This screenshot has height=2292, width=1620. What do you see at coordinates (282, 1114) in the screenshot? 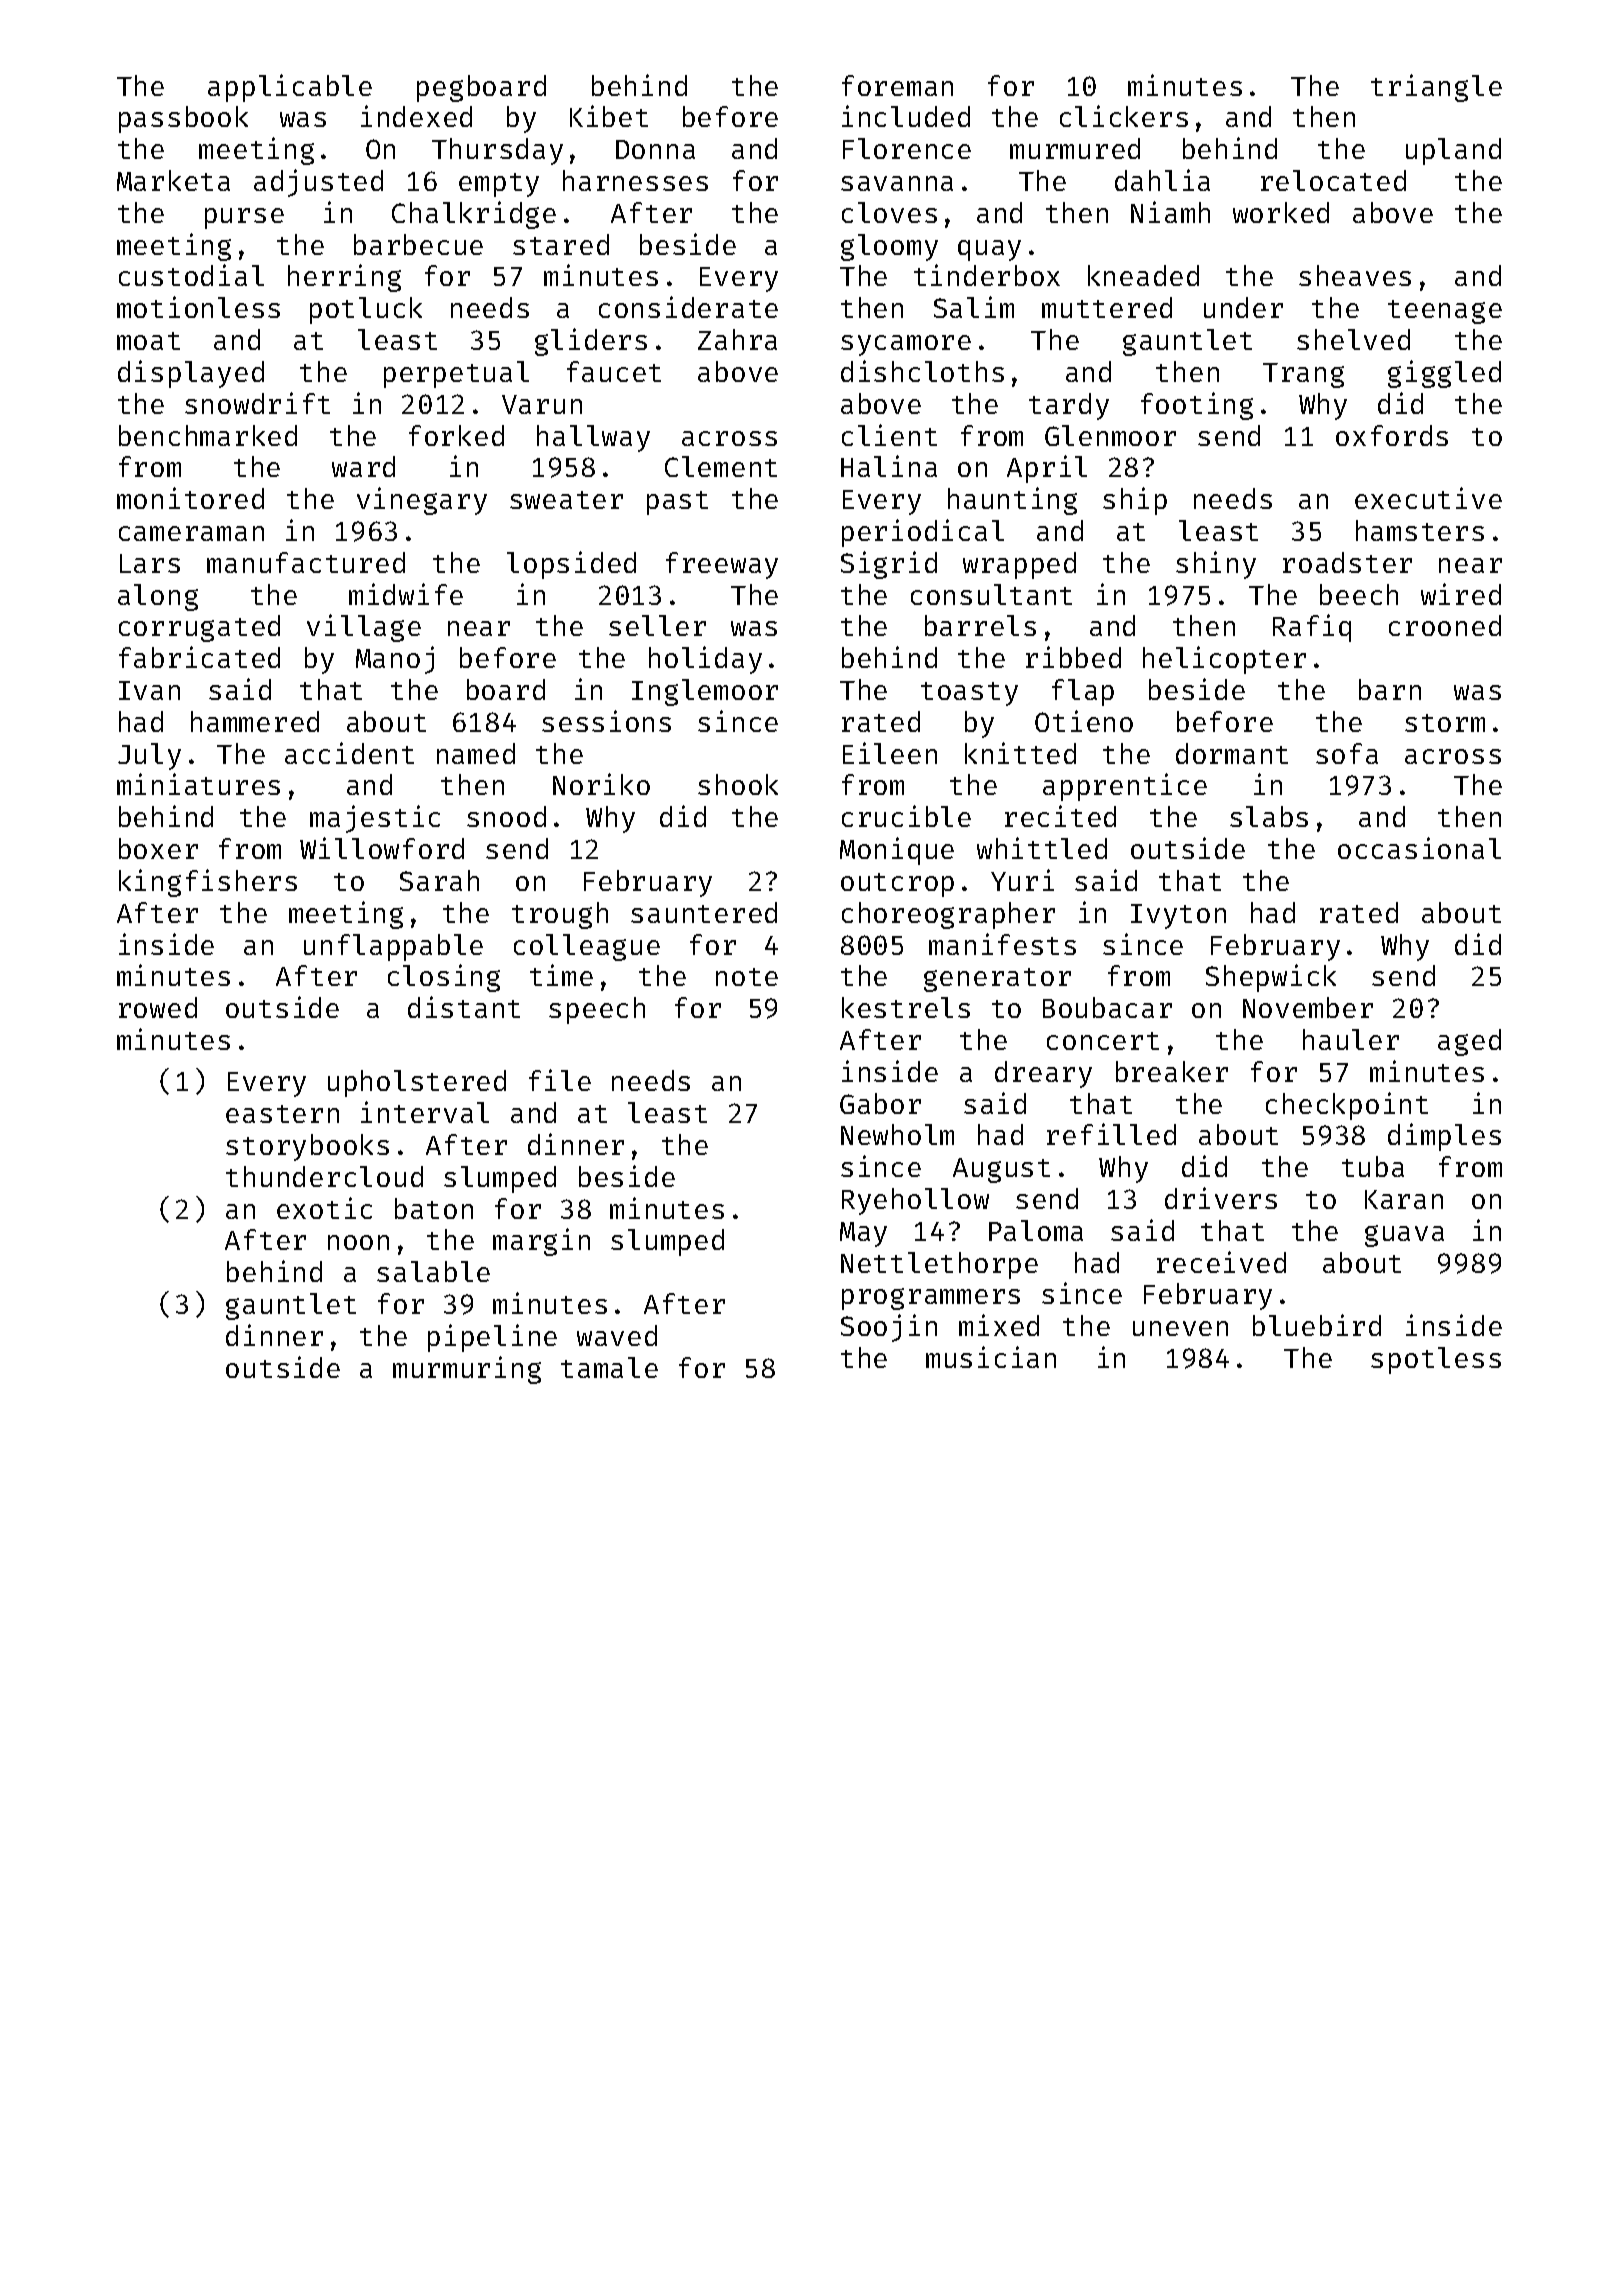
I see `eastern` at bounding box center [282, 1114].
